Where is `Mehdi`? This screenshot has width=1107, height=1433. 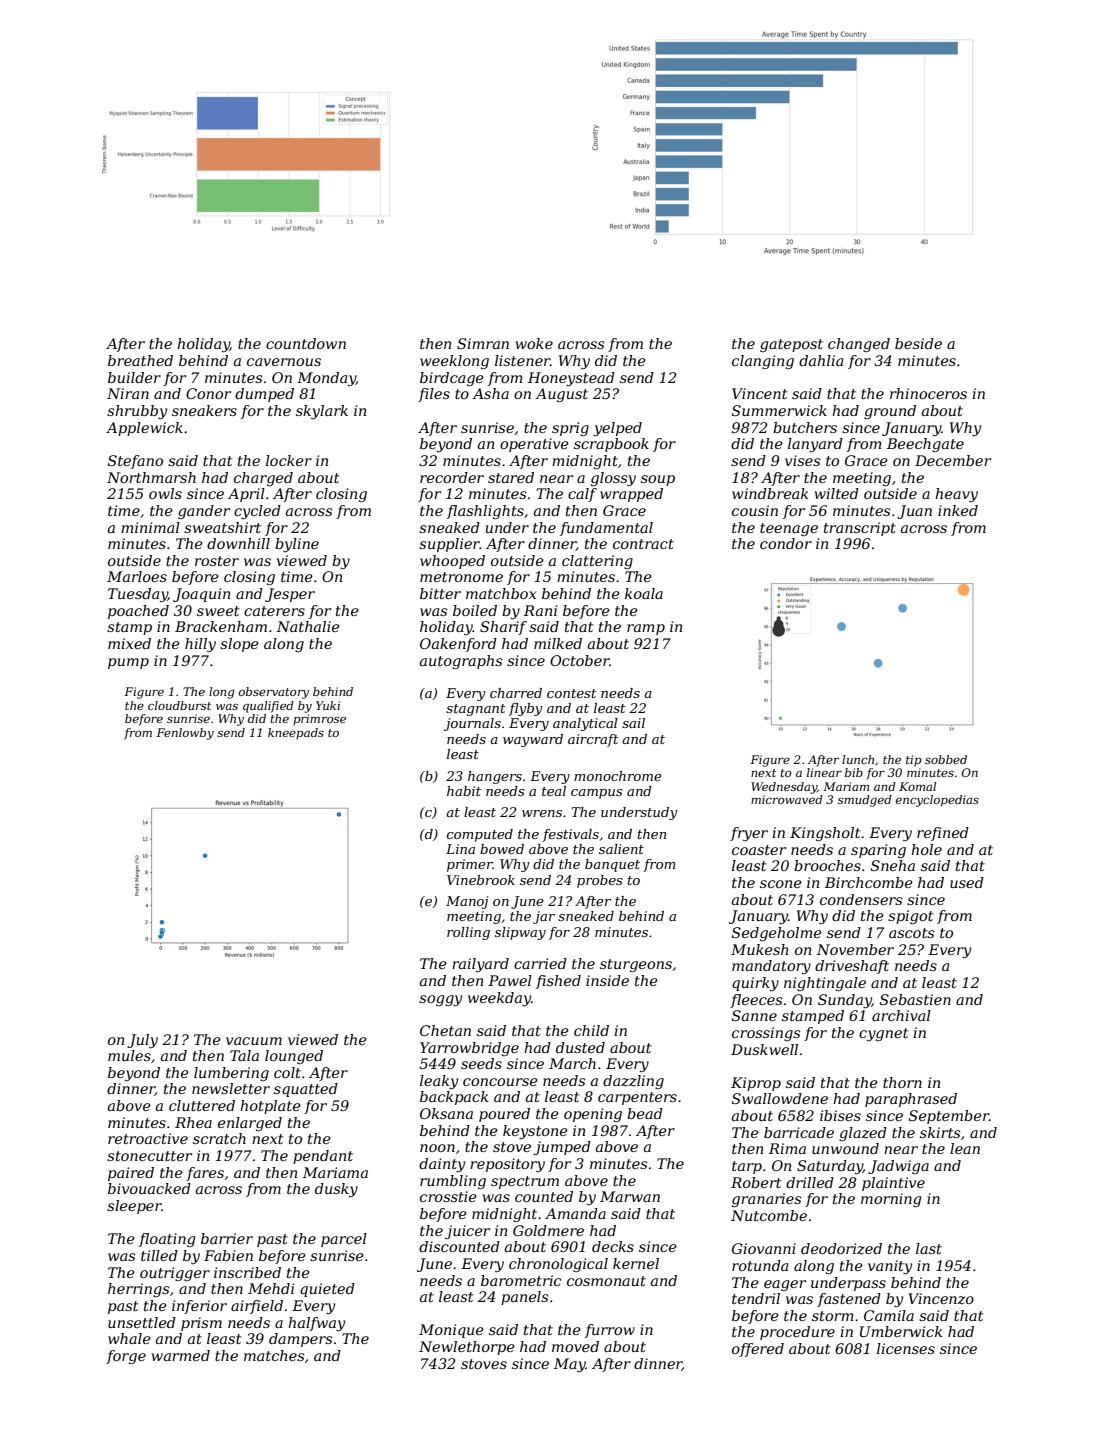
Mehdi is located at coordinates (271, 1288).
